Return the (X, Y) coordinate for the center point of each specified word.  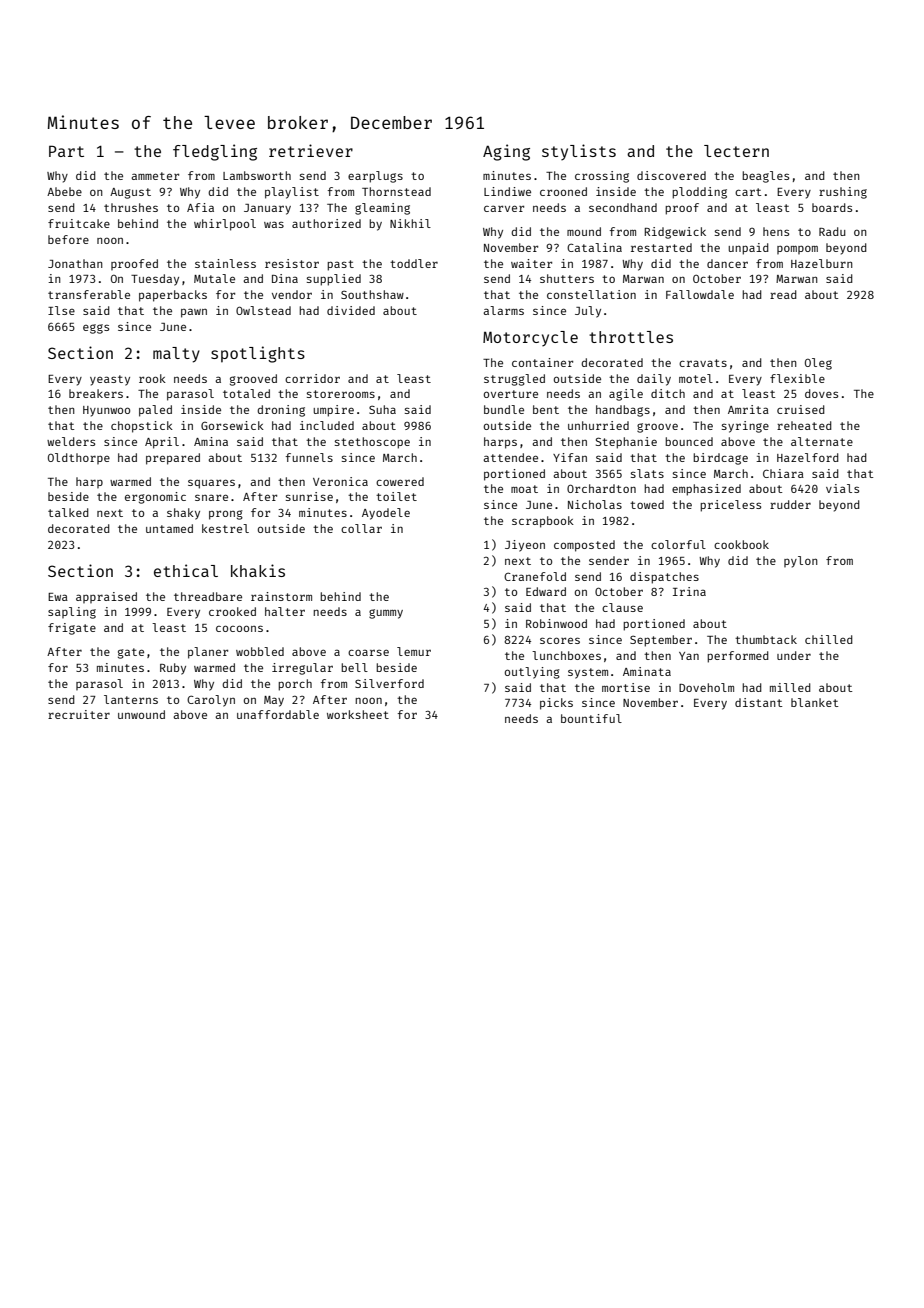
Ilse (61, 310)
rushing (843, 193)
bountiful (591, 718)
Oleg (818, 364)
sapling (72, 613)
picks (556, 704)
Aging (506, 152)
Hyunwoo (106, 411)
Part (66, 151)
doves (821, 393)
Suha (382, 409)
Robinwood (556, 623)
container (542, 362)
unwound (141, 714)
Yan (689, 656)
